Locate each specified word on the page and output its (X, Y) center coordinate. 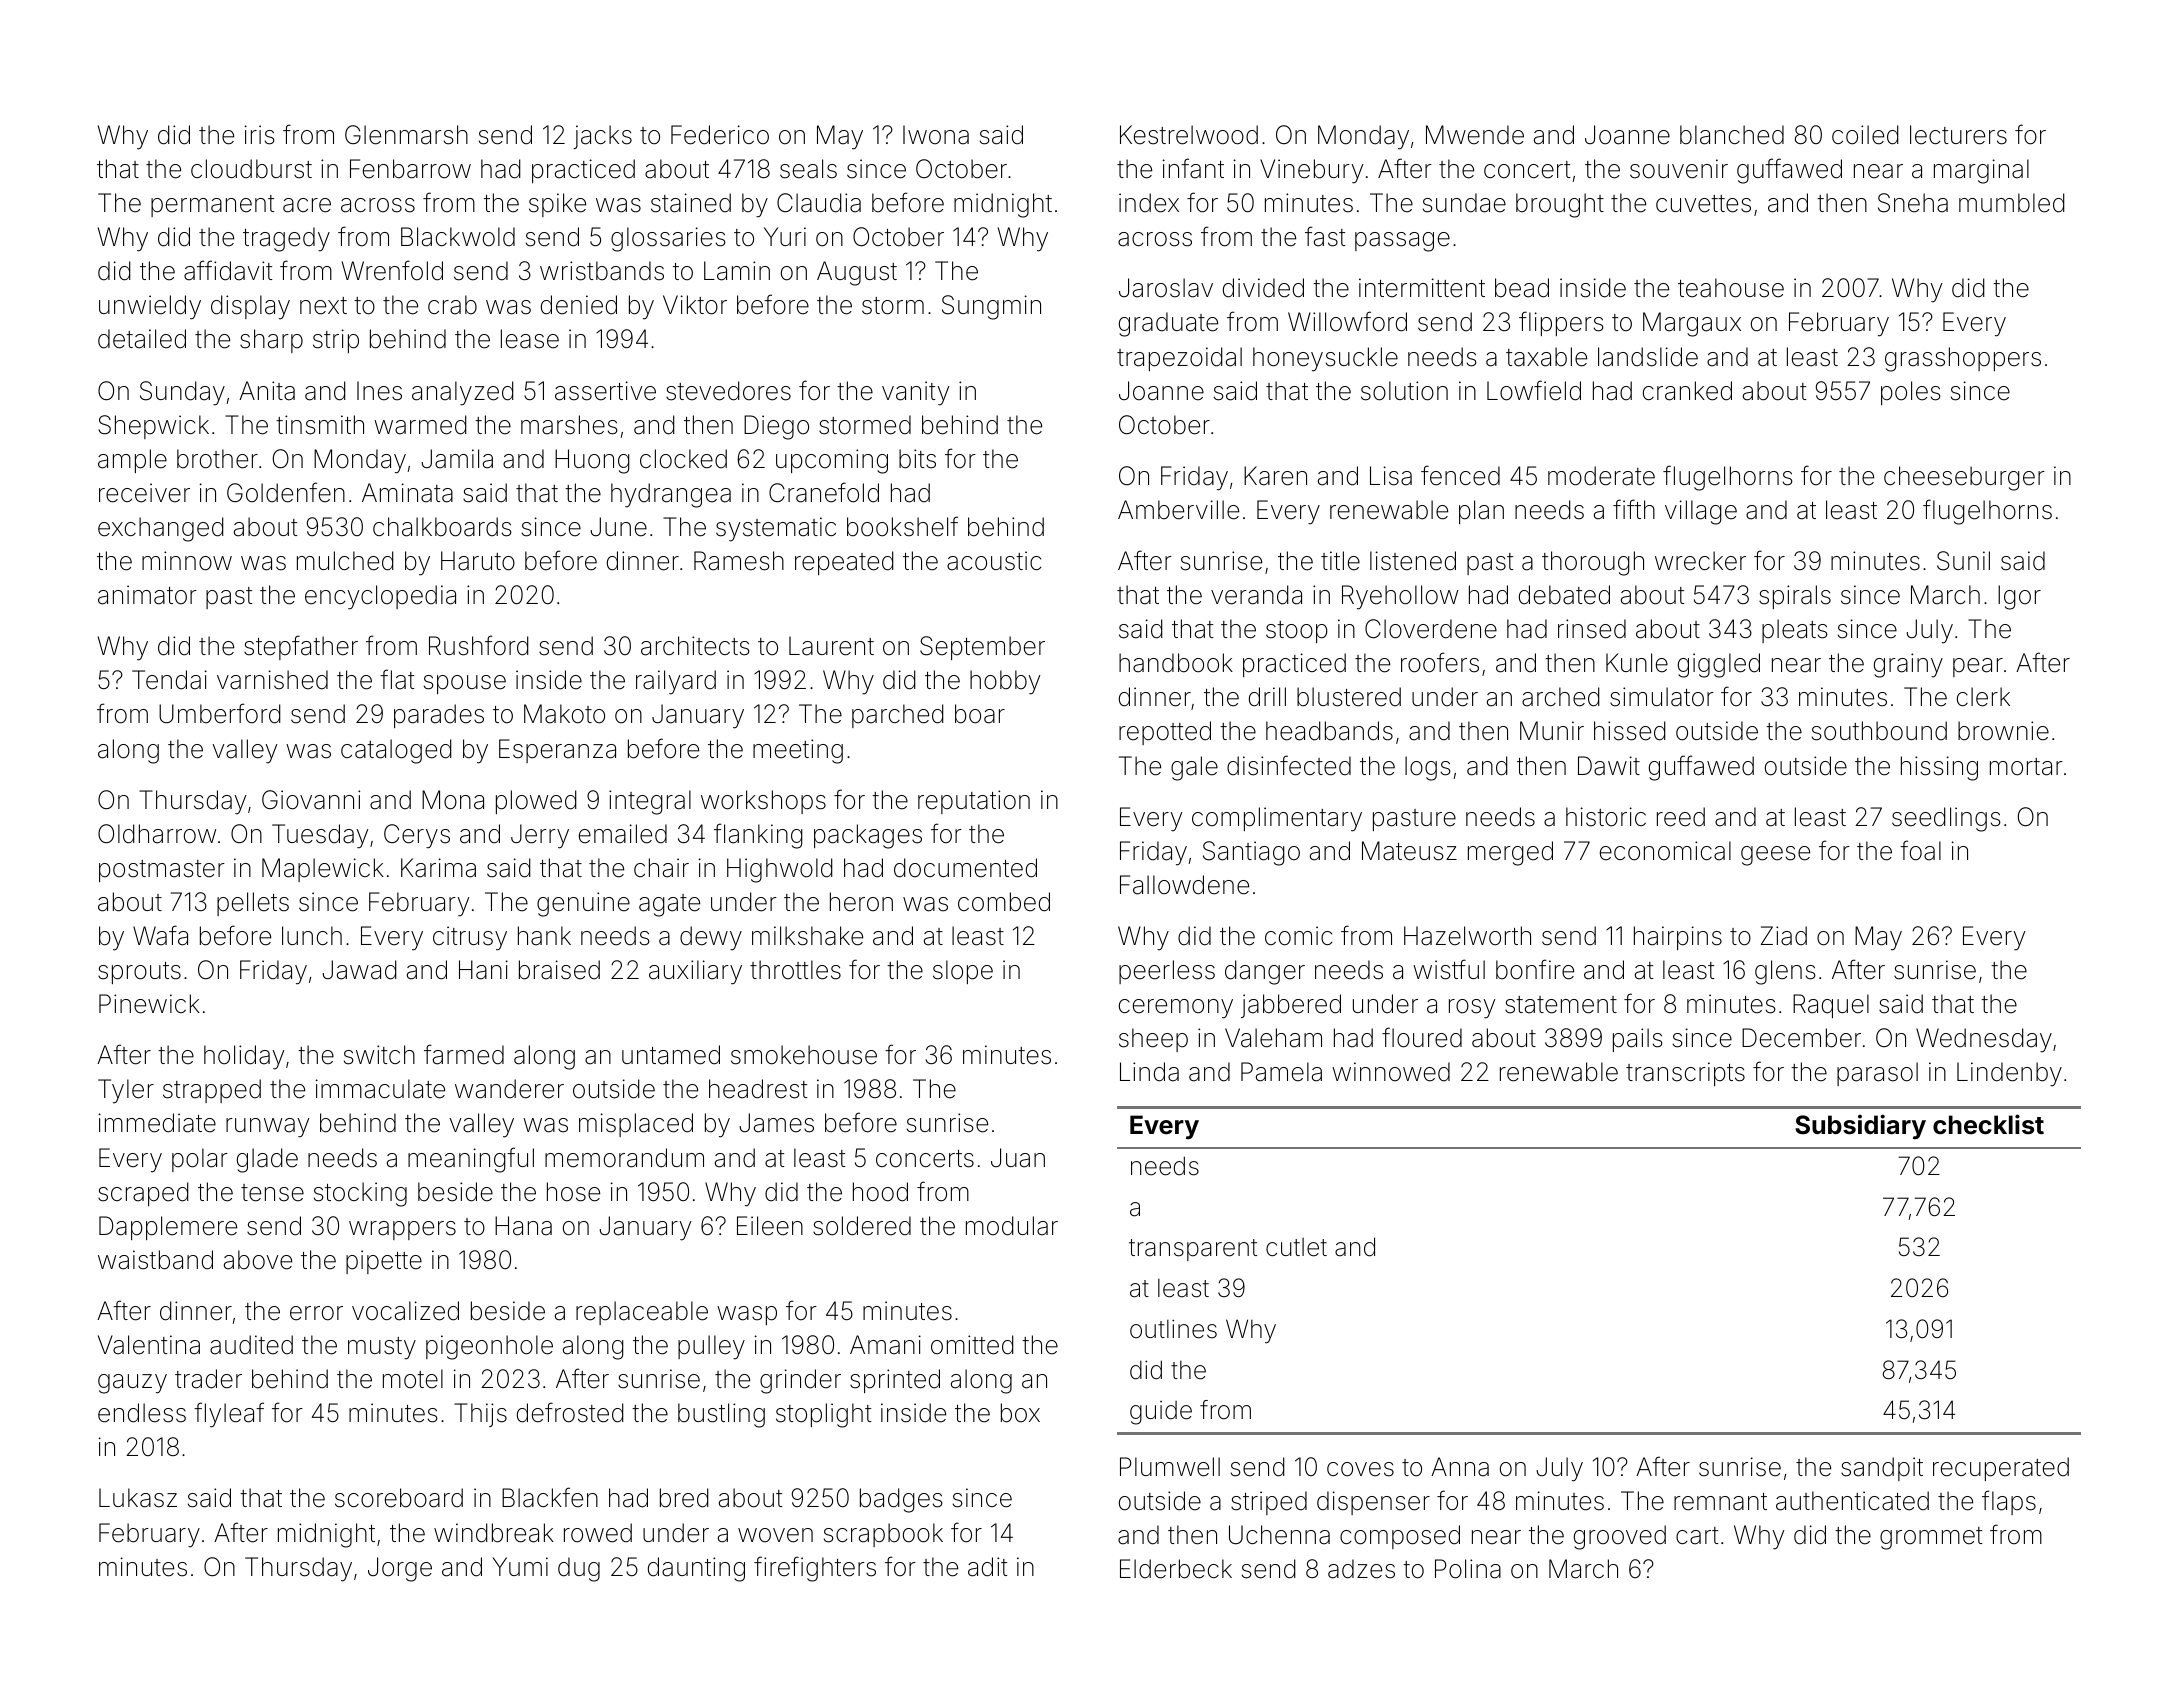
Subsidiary (1860, 1126)
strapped (212, 1091)
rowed (598, 1533)
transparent (1193, 1250)
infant (1193, 168)
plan (1481, 512)
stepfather (301, 647)
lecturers (1958, 135)
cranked (1687, 391)
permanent (212, 206)
